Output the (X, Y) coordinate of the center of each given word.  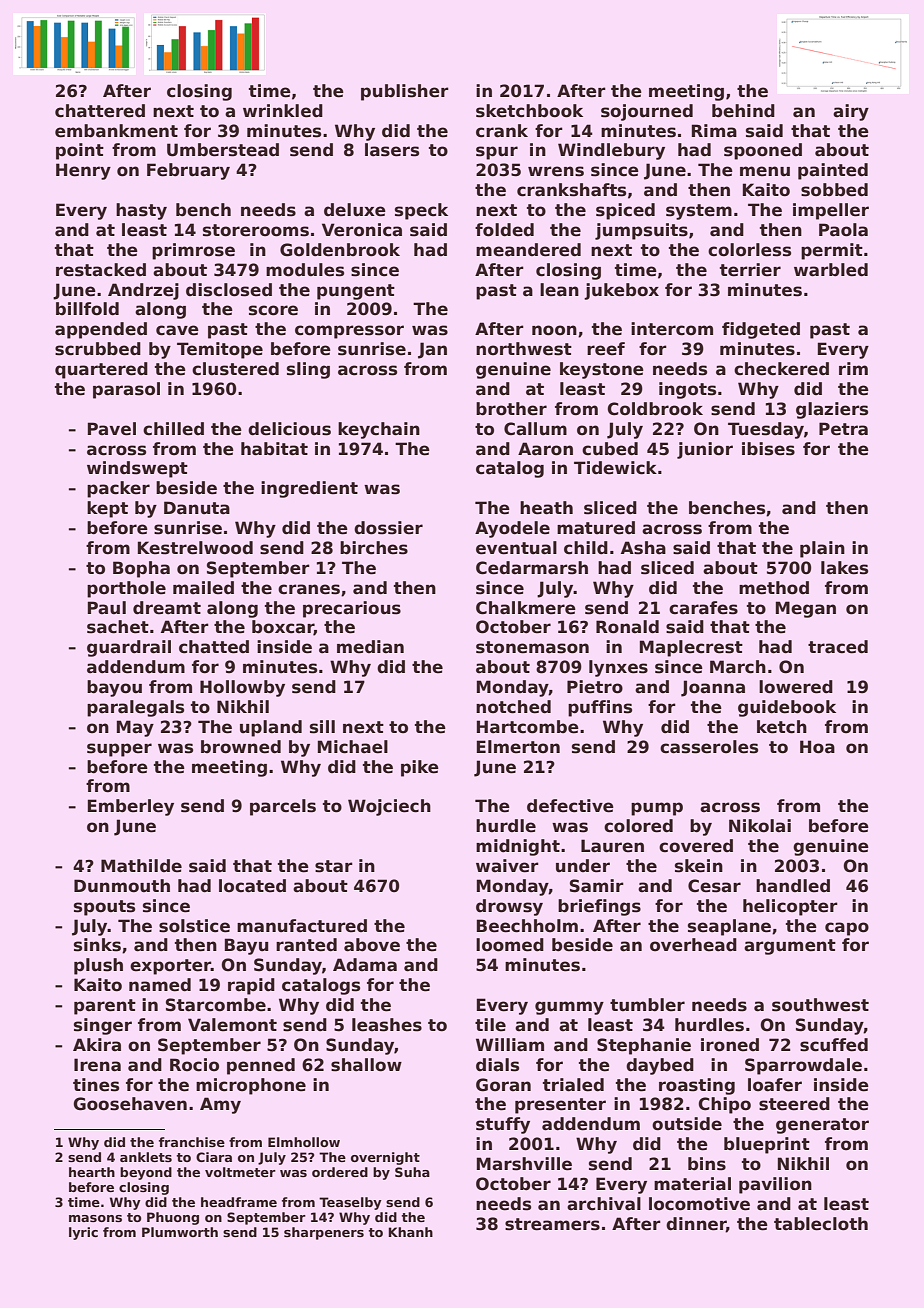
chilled (173, 429)
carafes (703, 608)
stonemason (532, 647)
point (80, 151)
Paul (107, 607)
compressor (349, 332)
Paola (843, 230)
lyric (83, 1233)
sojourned (647, 112)
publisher (405, 92)
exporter (170, 967)
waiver (507, 866)
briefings (599, 907)
